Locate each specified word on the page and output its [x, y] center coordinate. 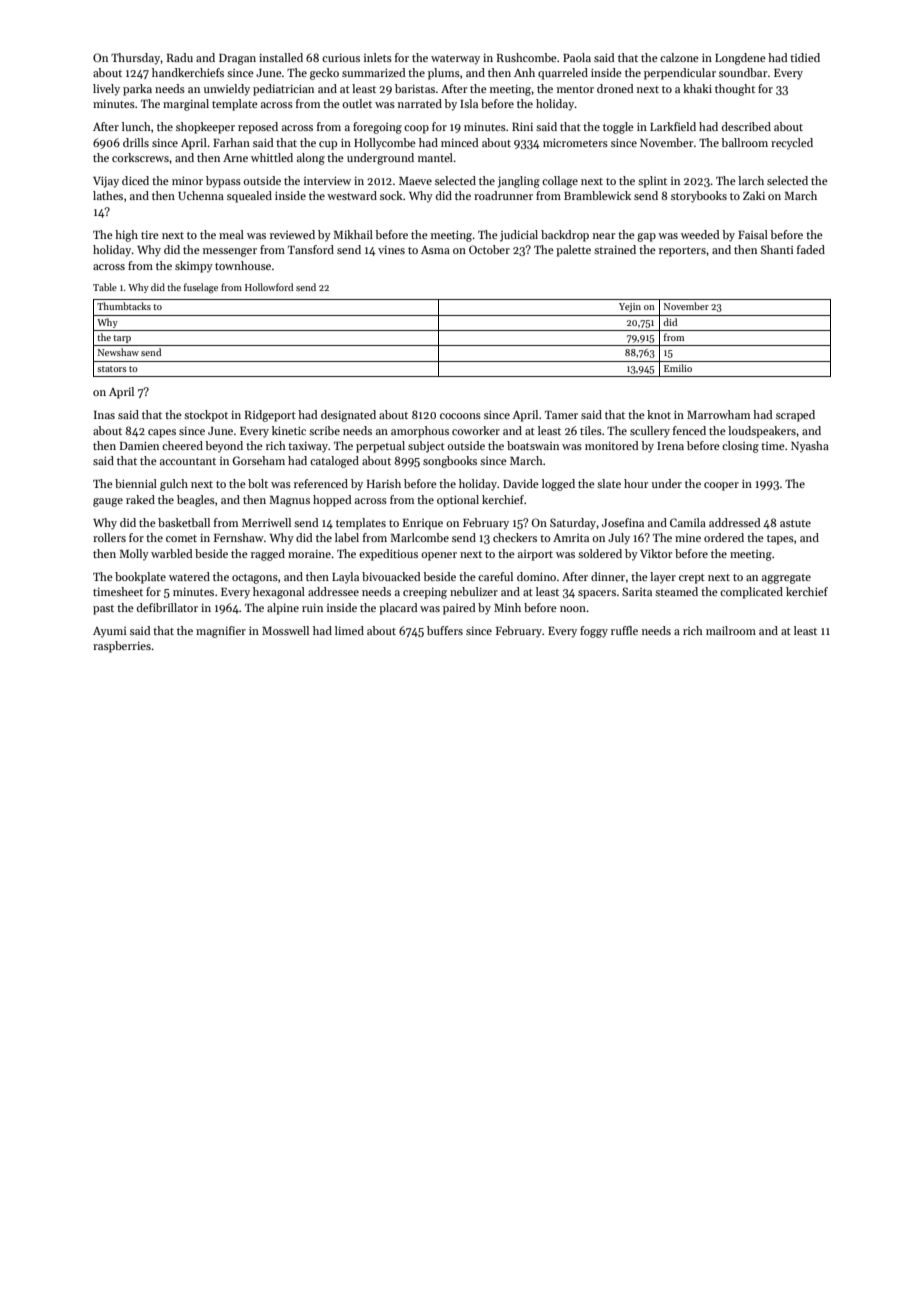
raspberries [122, 647]
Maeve [415, 181]
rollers [109, 537]
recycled [792, 144]
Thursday [136, 59]
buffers [445, 630]
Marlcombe [419, 537]
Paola [577, 57]
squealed [249, 197]
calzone [679, 57]
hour [636, 483]
